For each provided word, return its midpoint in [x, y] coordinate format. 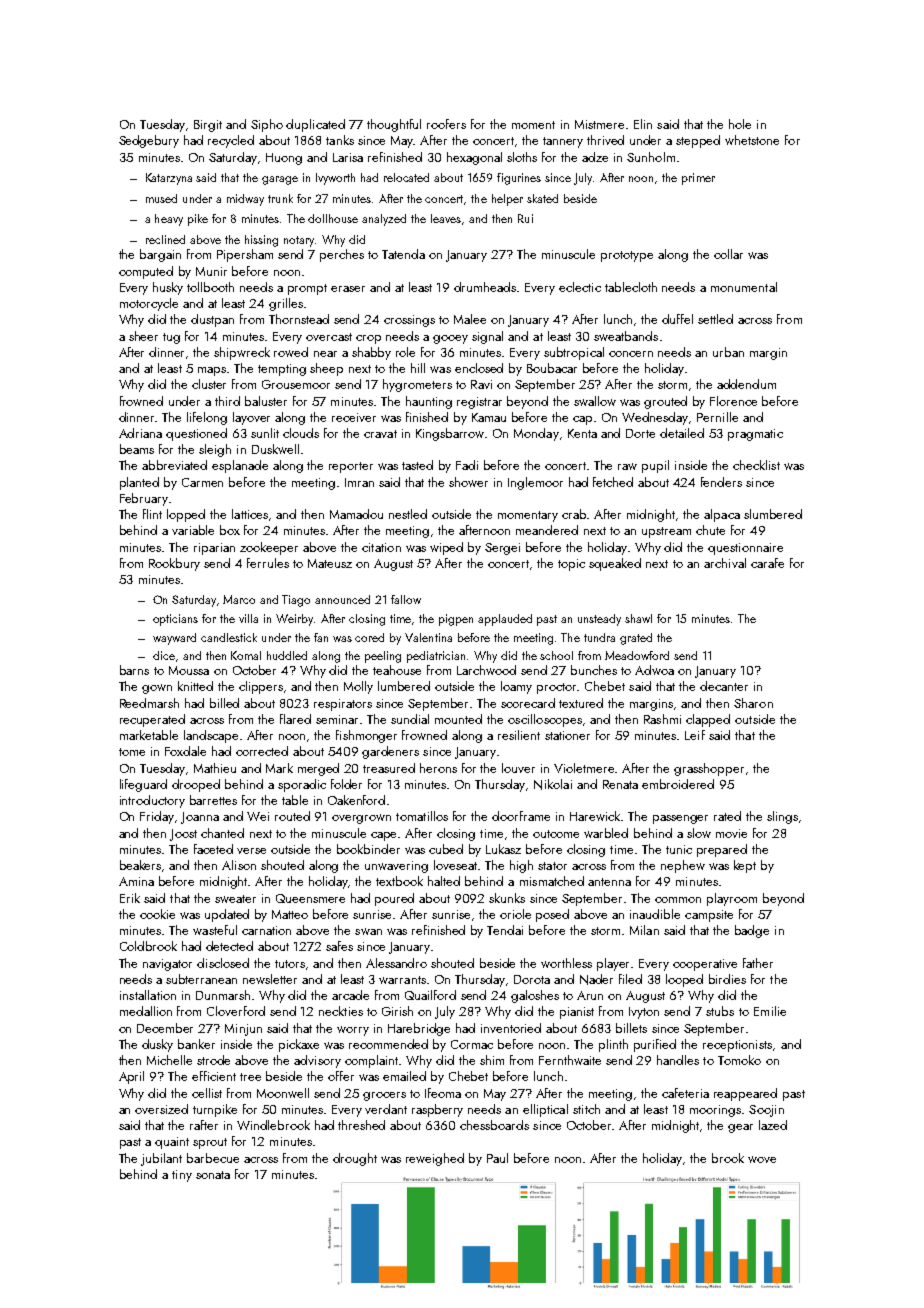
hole [740, 124]
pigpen [456, 620]
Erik [130, 898]
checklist [756, 465]
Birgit [208, 126]
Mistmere [599, 124]
